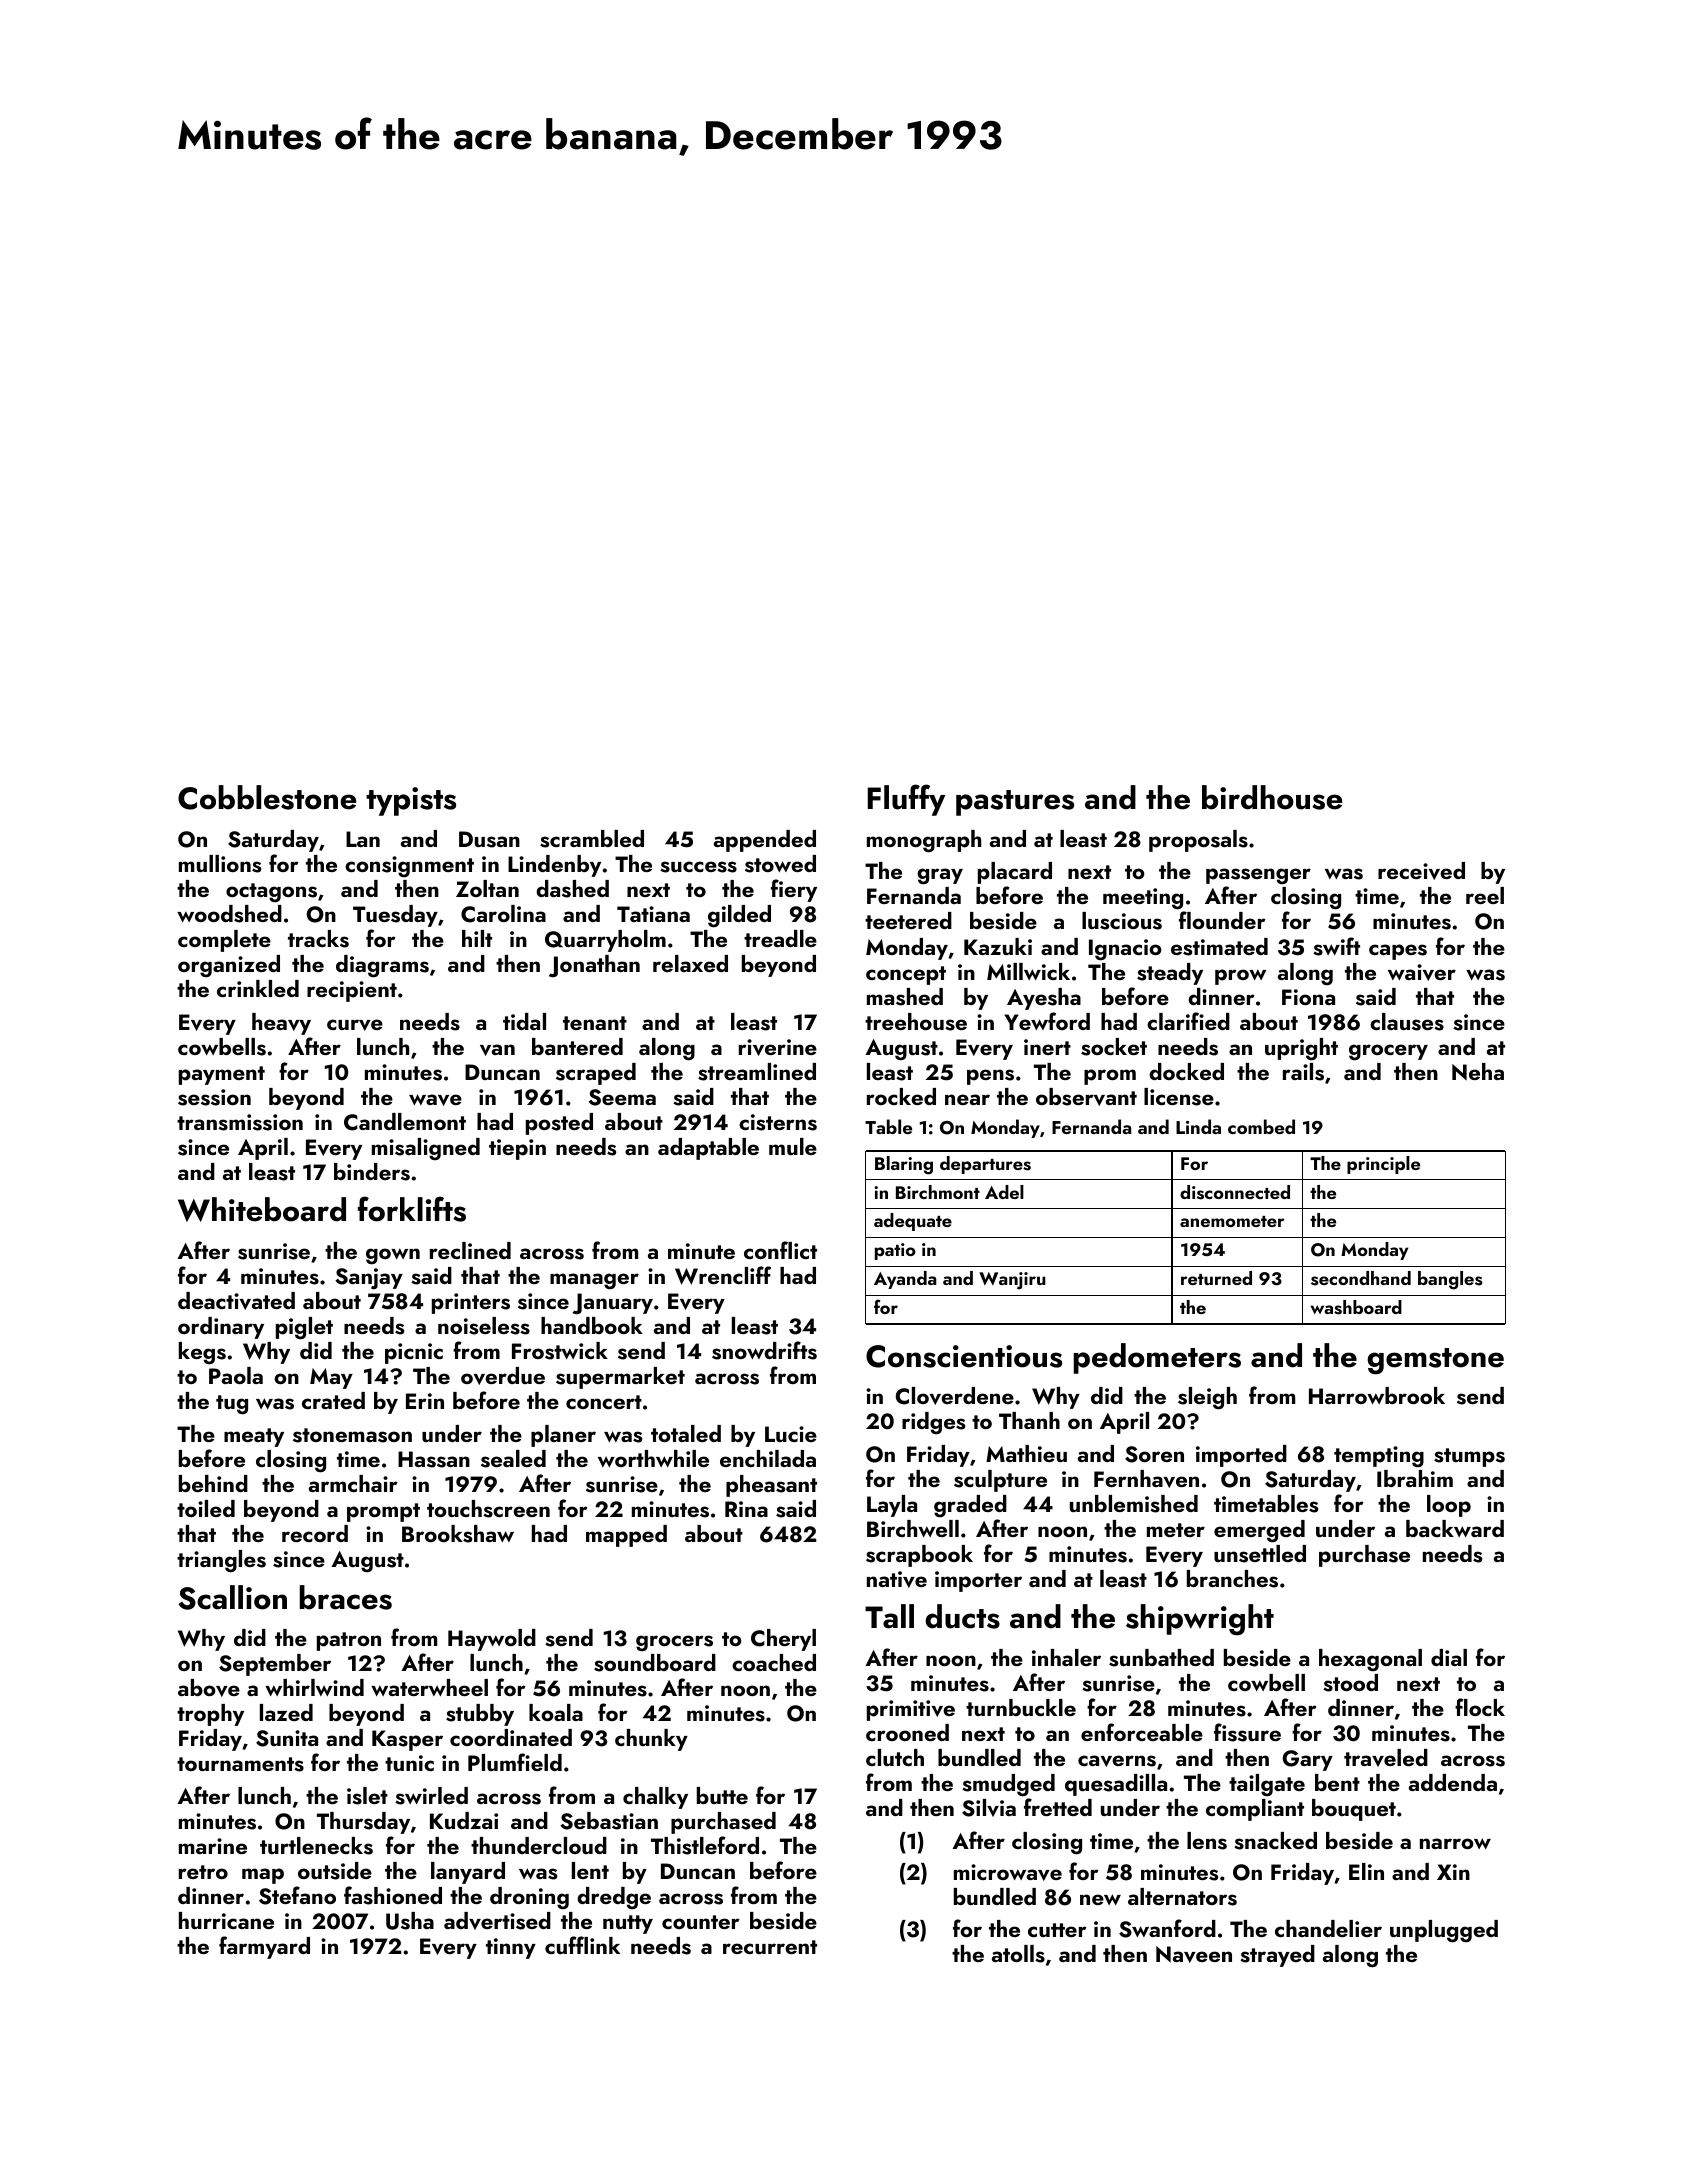  What do you see at coordinates (1435, 1361) in the document?
I see `gemstone` at bounding box center [1435, 1361].
